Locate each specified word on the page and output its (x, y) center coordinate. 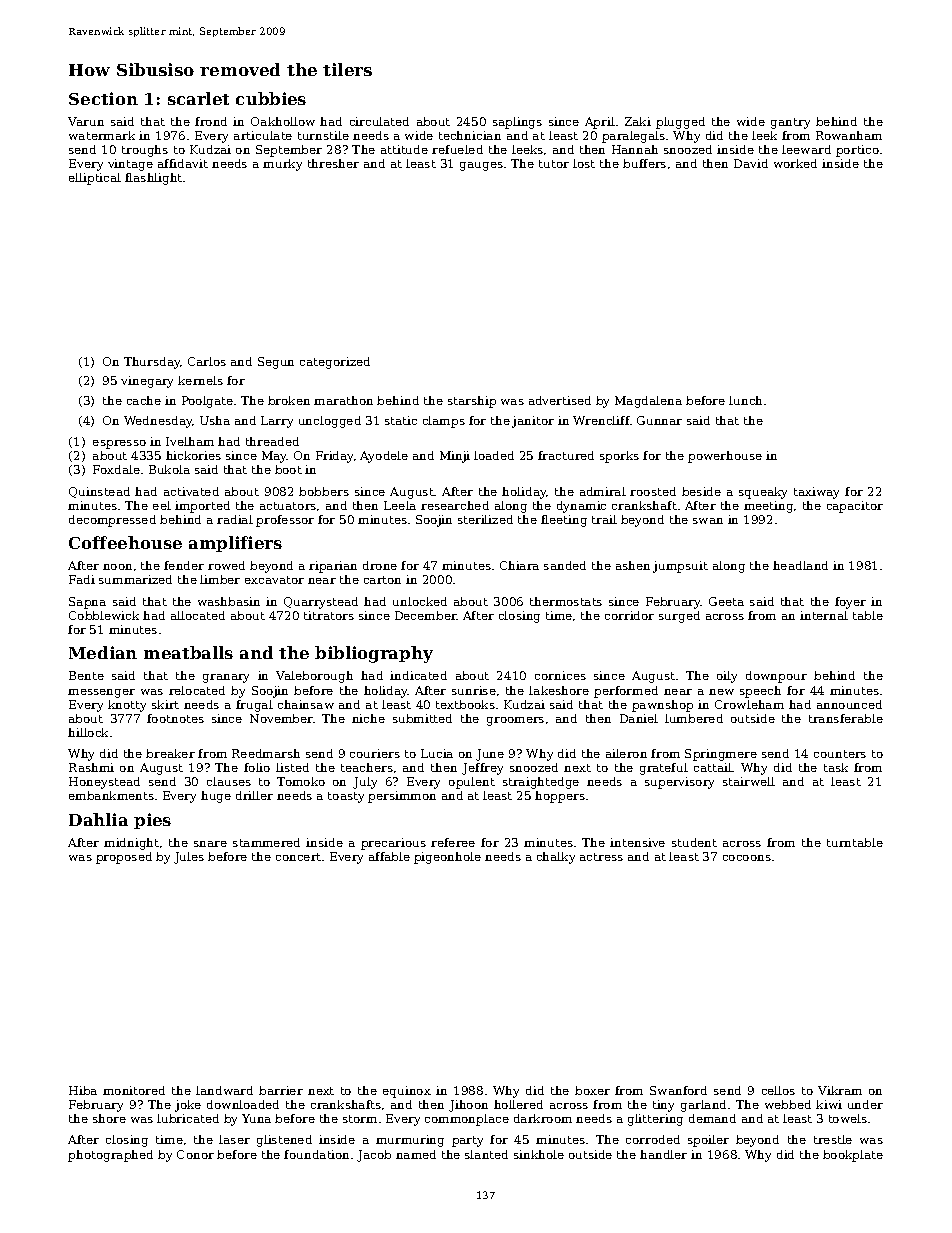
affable (389, 856)
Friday (334, 457)
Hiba (83, 1090)
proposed (124, 858)
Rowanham (849, 135)
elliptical (95, 179)
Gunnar (659, 420)
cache (144, 400)
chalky (556, 858)
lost (584, 163)
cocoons (747, 858)
